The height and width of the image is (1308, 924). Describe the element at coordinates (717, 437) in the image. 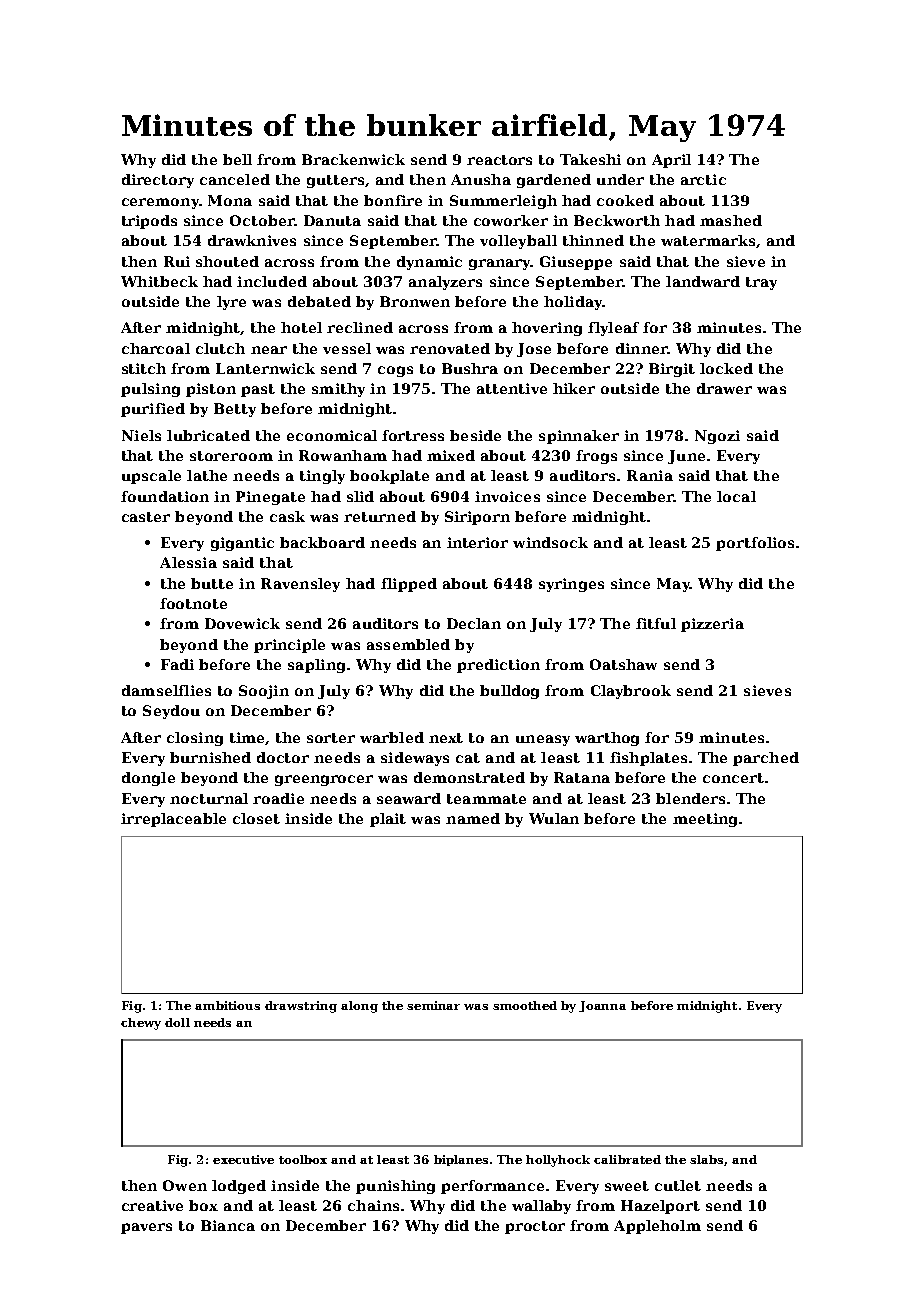

I see `Ngozi` at that location.
